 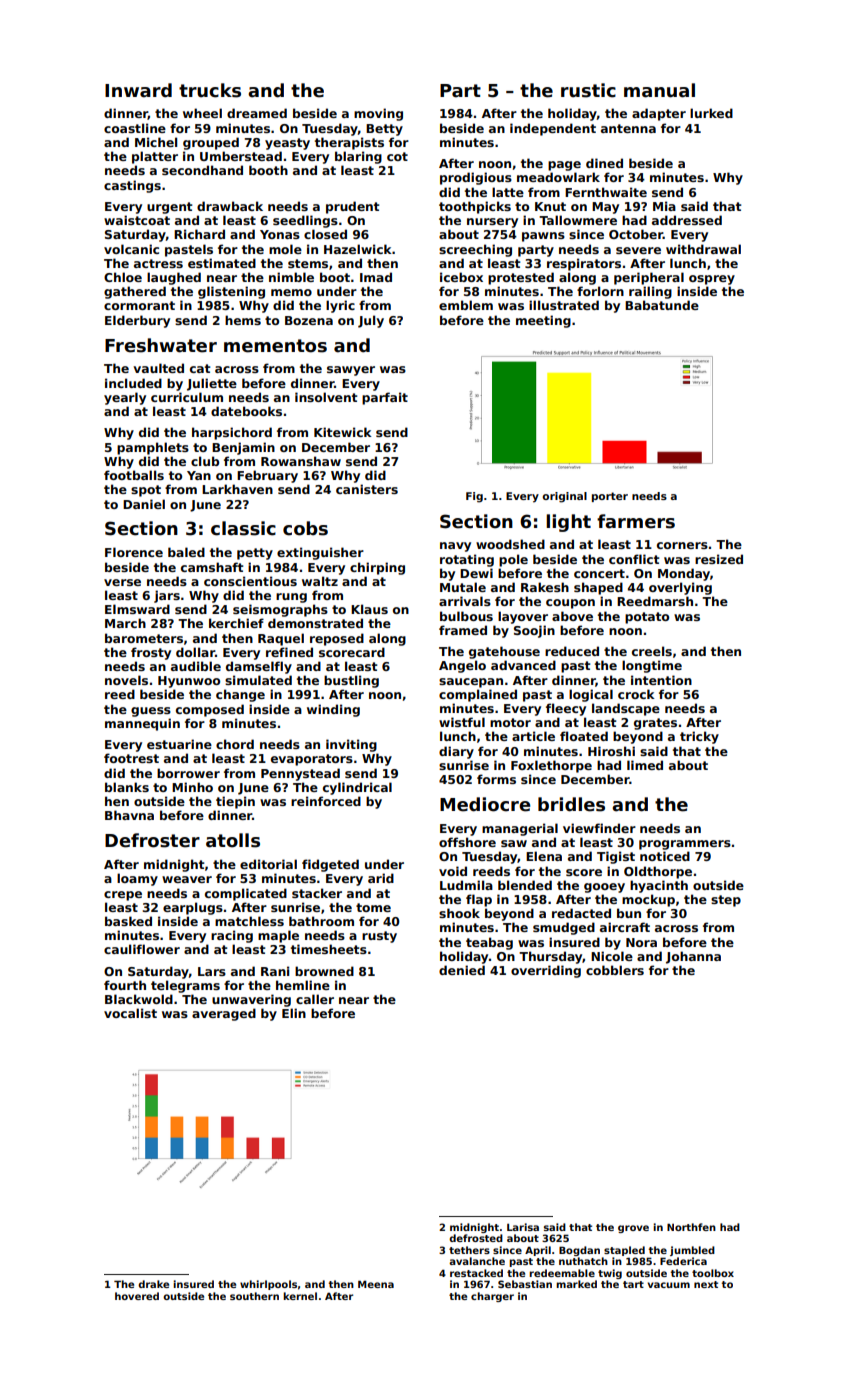 I want to click on arrivals, so click(x=465, y=601).
